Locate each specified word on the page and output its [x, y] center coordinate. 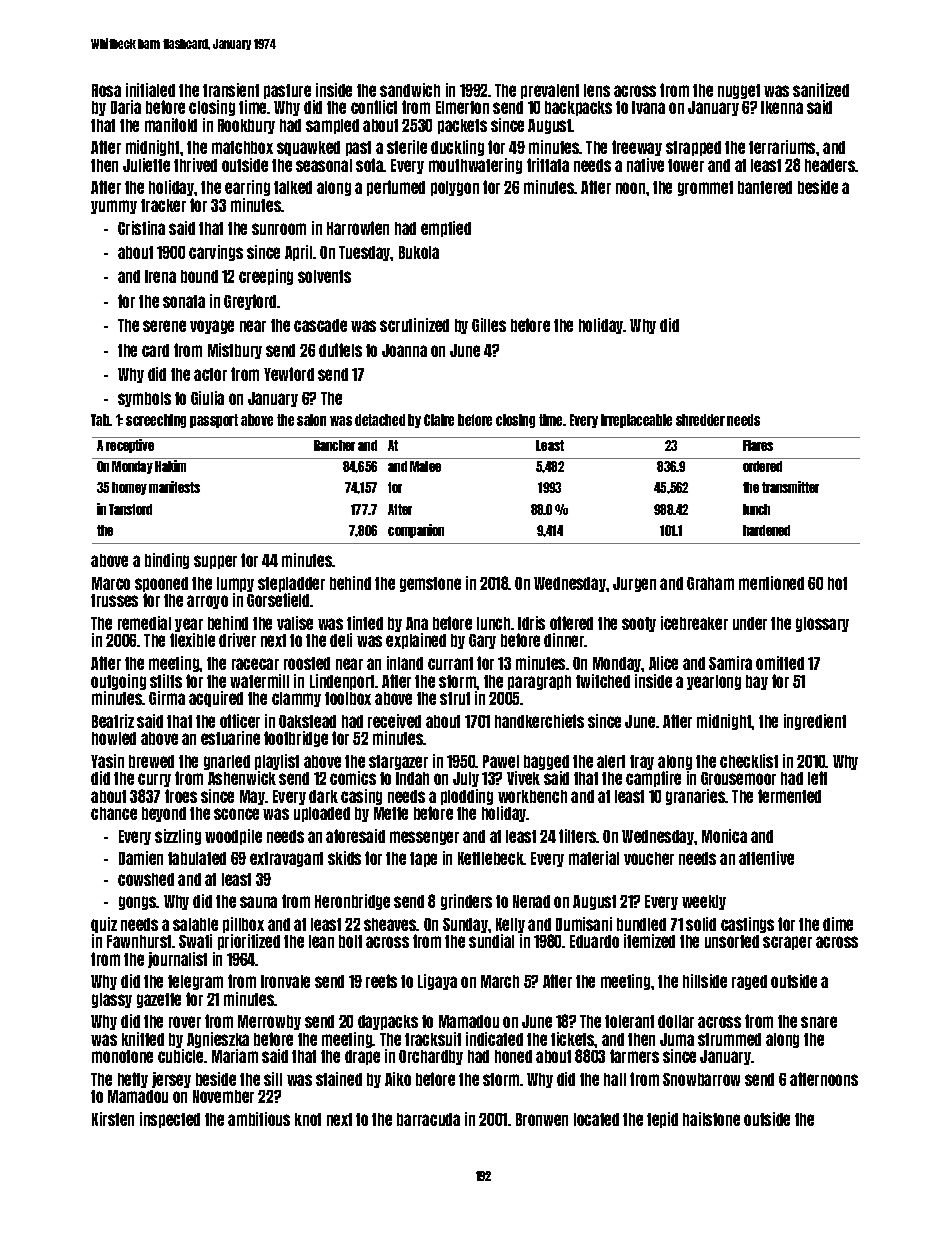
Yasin [107, 761]
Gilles [489, 325]
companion [416, 531]
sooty [639, 624]
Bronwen [542, 1119]
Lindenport [343, 682]
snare [819, 1022]
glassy [112, 1000]
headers [830, 165]
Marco [111, 583]
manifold [171, 125]
